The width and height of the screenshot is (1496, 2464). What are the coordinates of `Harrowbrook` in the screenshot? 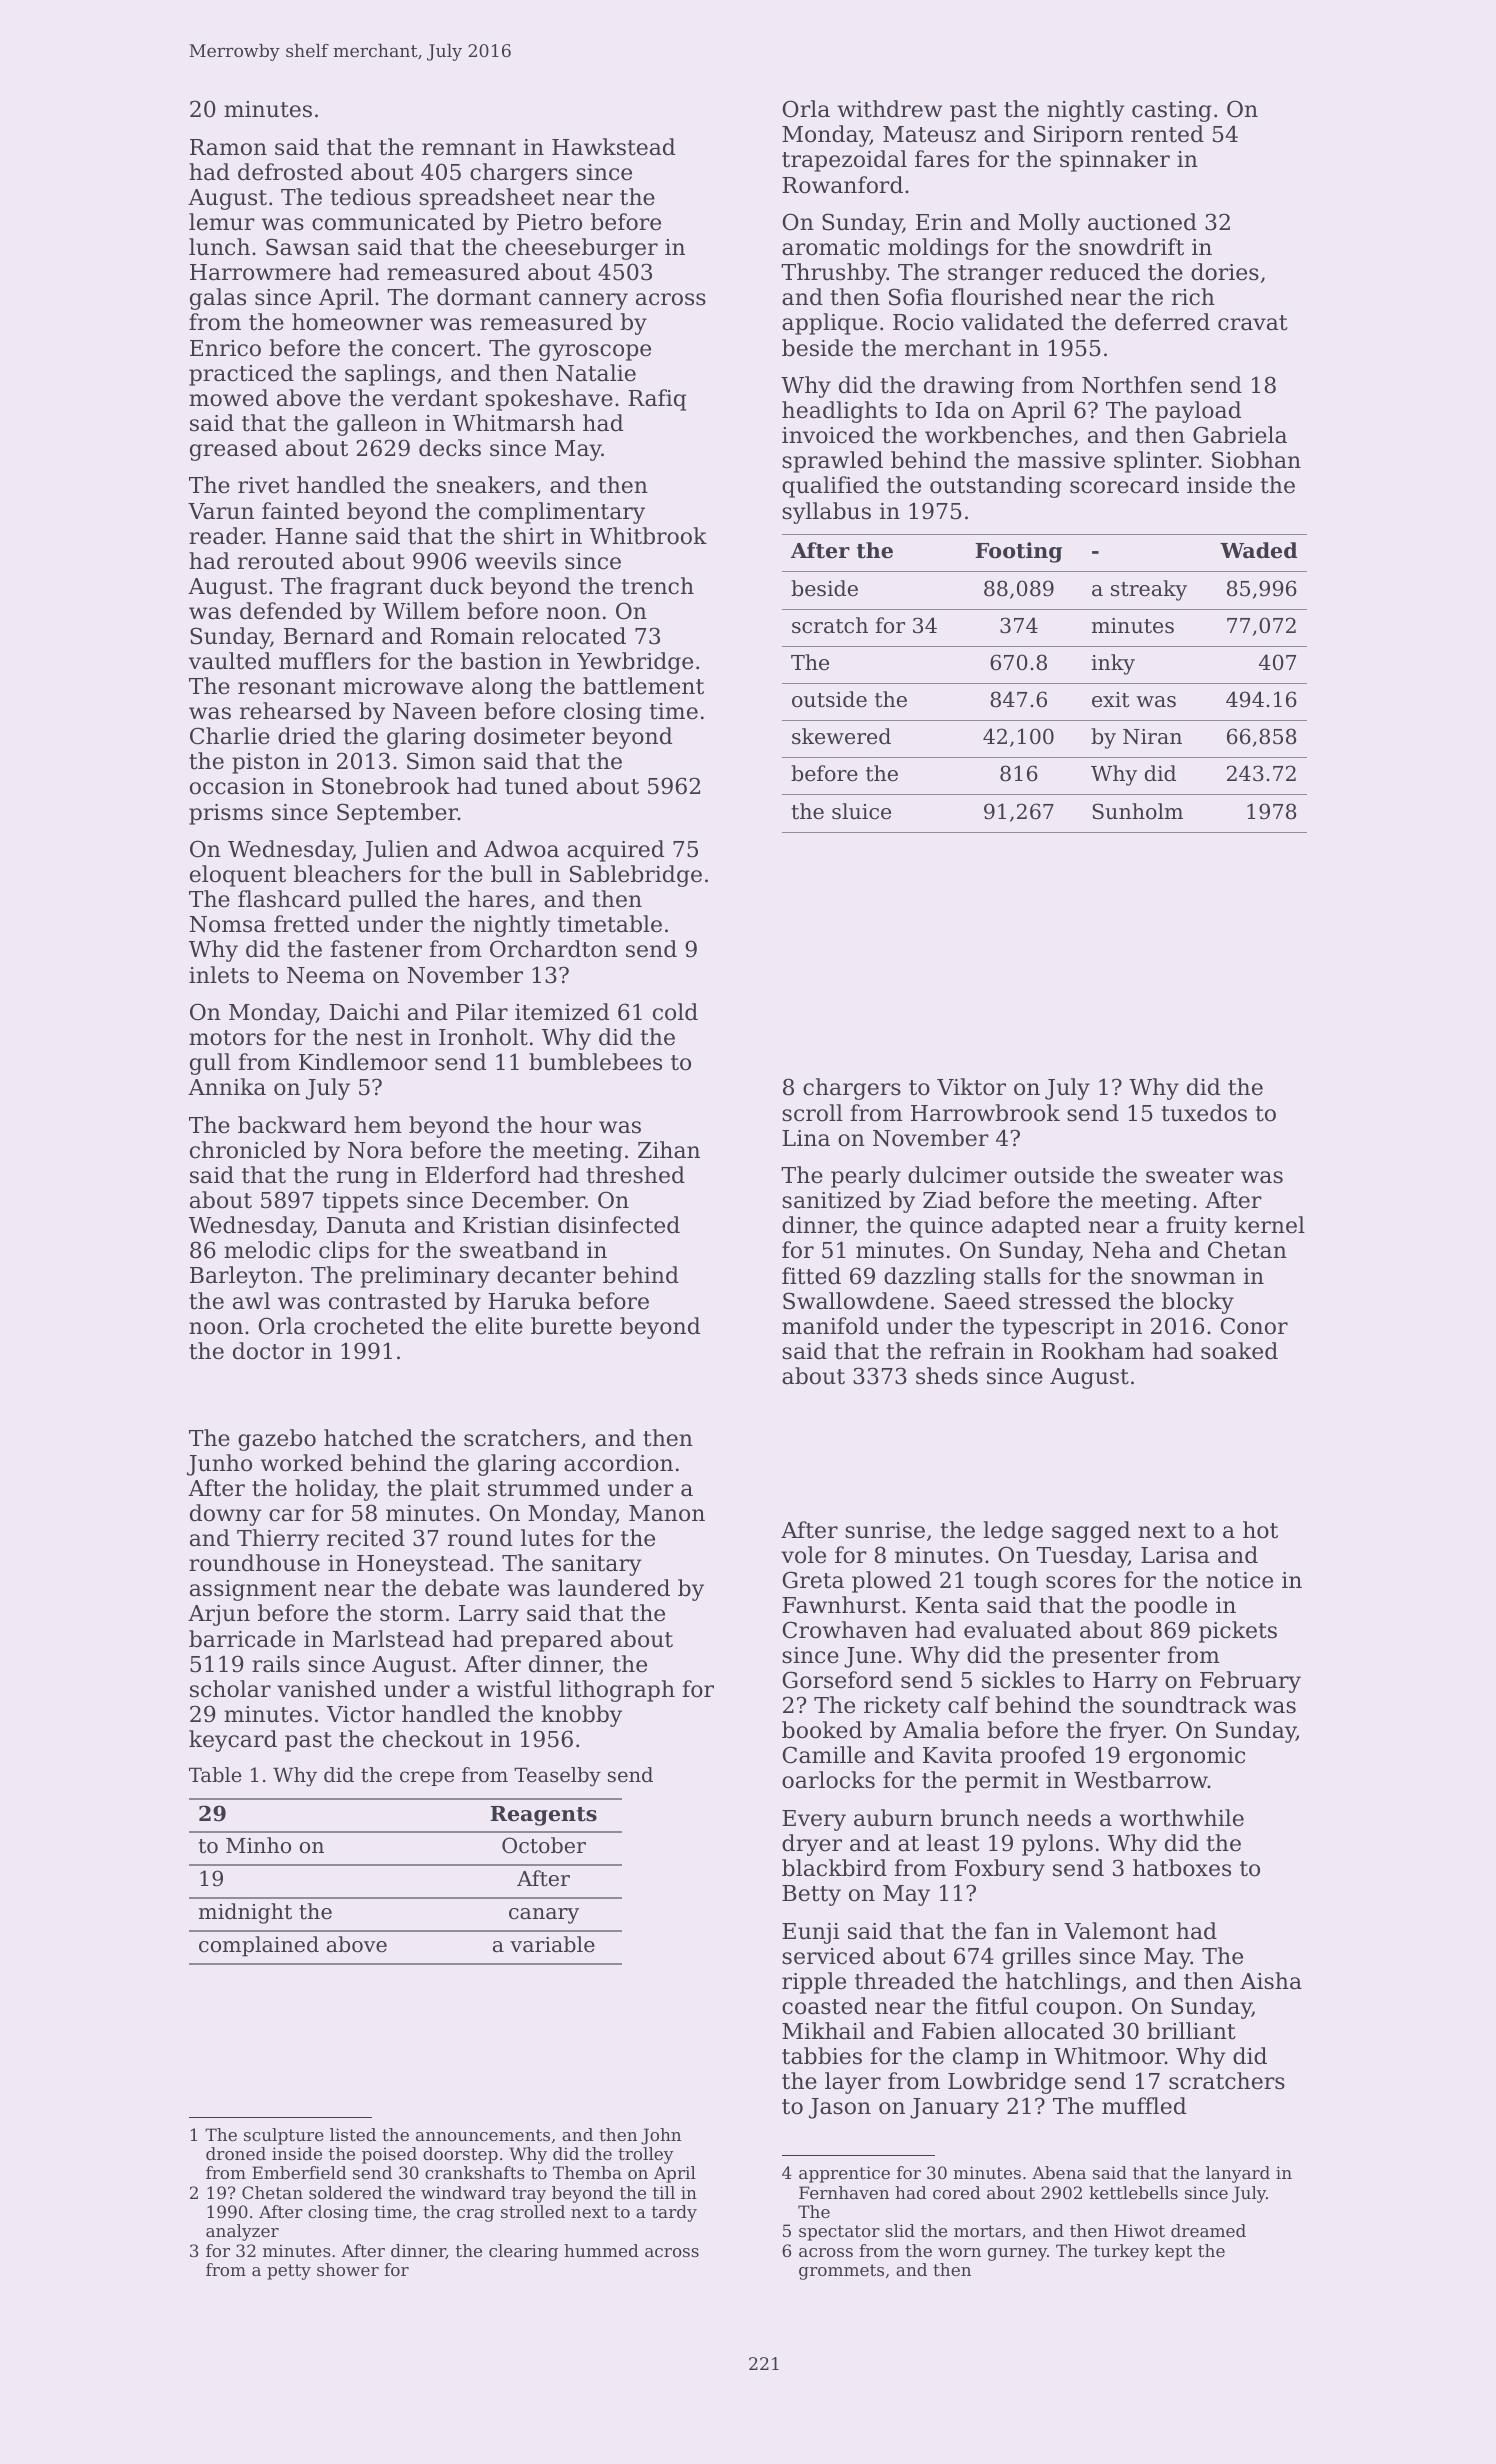 It's located at (985, 1113).
